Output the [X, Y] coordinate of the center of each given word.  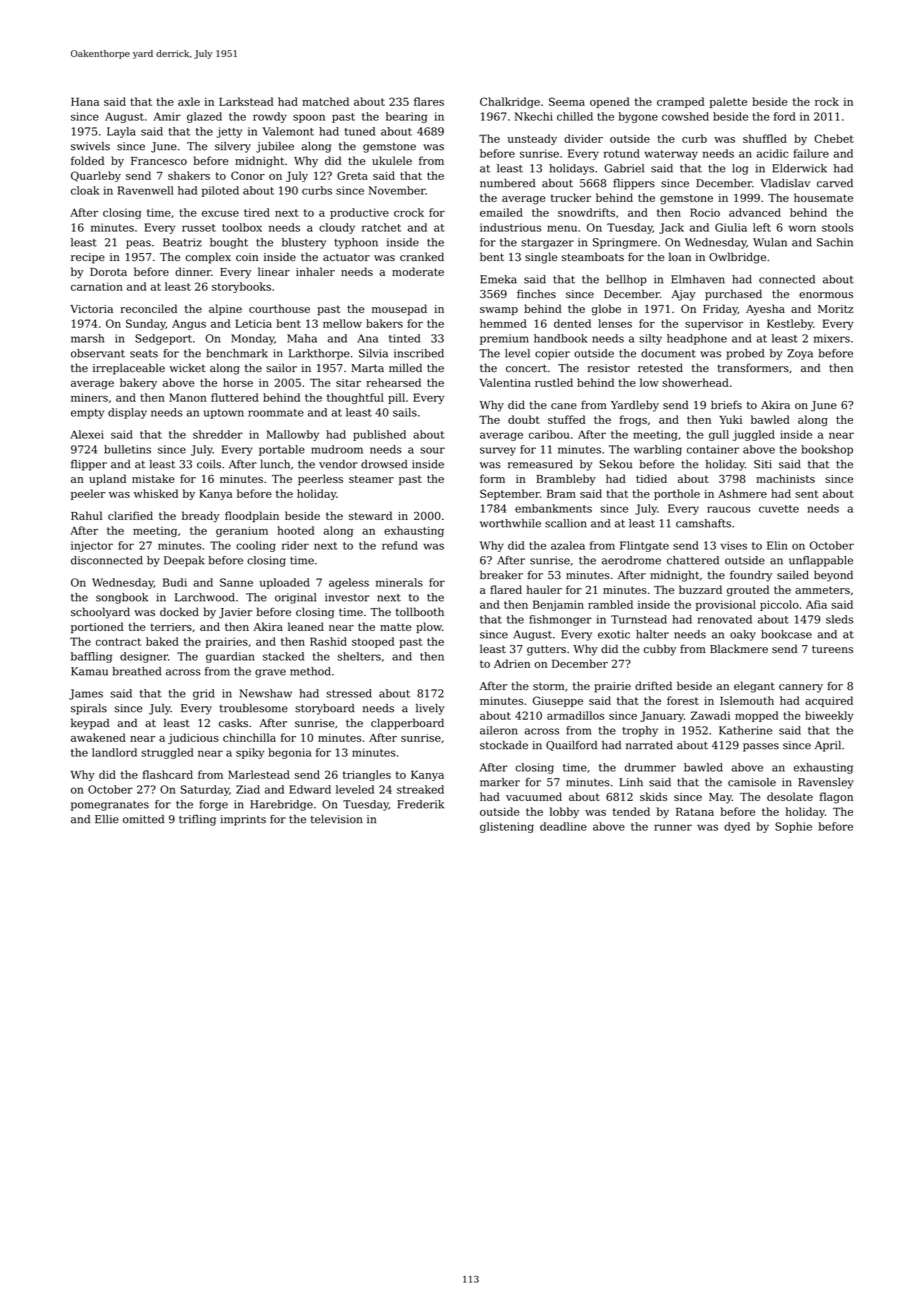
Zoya [800, 354]
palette [728, 102]
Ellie [107, 819]
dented [572, 323]
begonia [289, 753]
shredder [218, 434]
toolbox [242, 227]
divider [583, 138]
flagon [836, 798]
